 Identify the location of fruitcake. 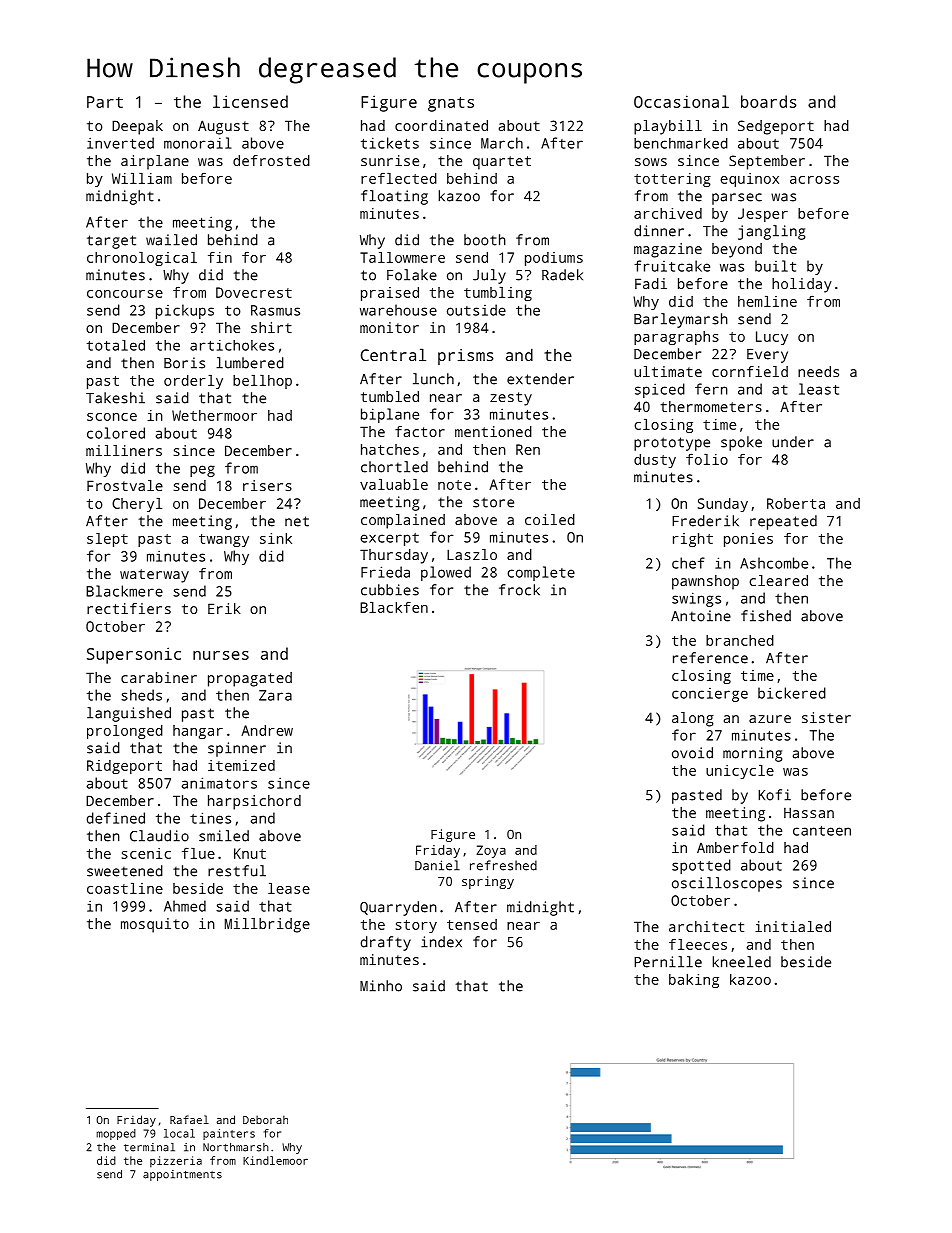
(672, 266).
